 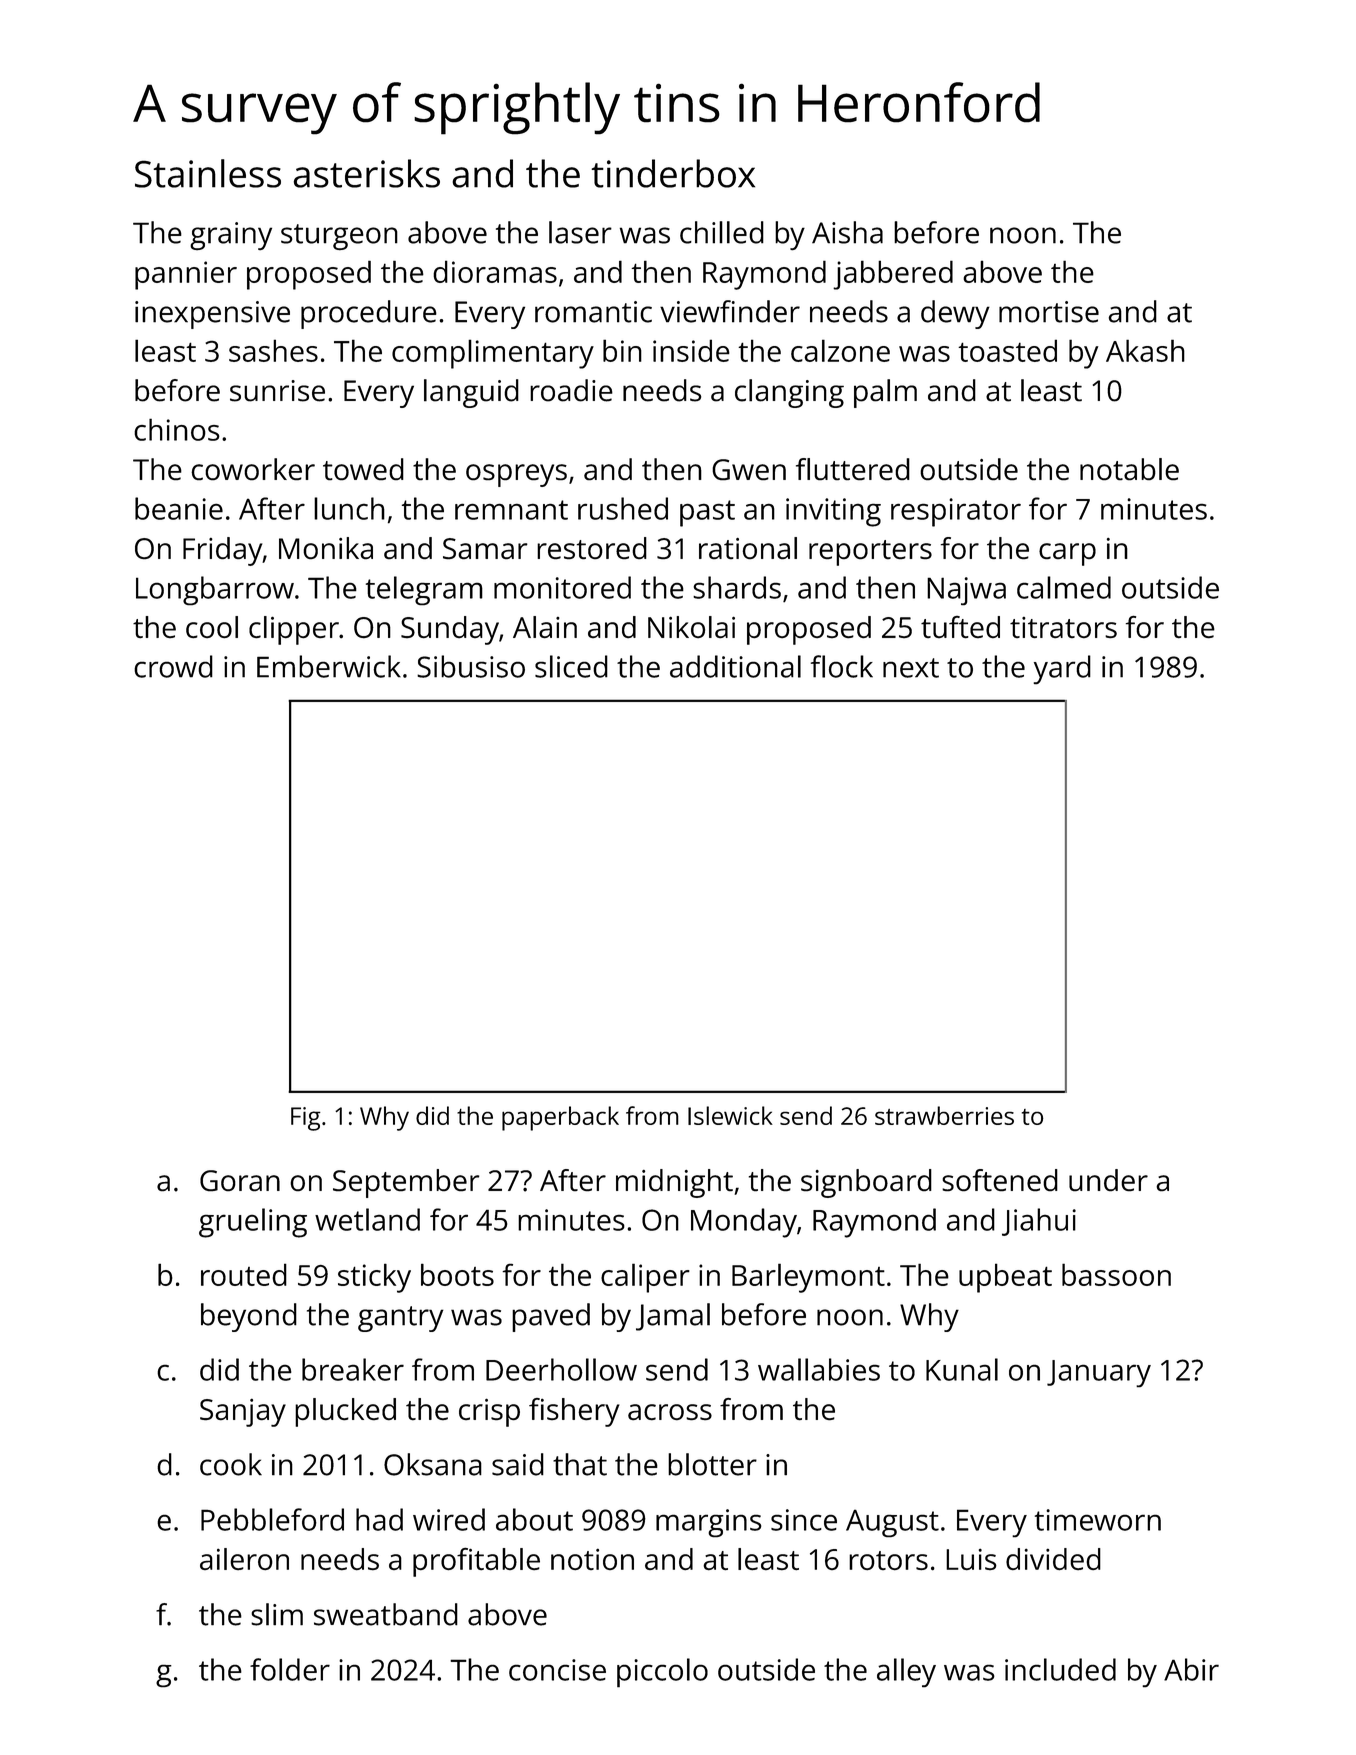 I want to click on had, so click(x=379, y=1519).
